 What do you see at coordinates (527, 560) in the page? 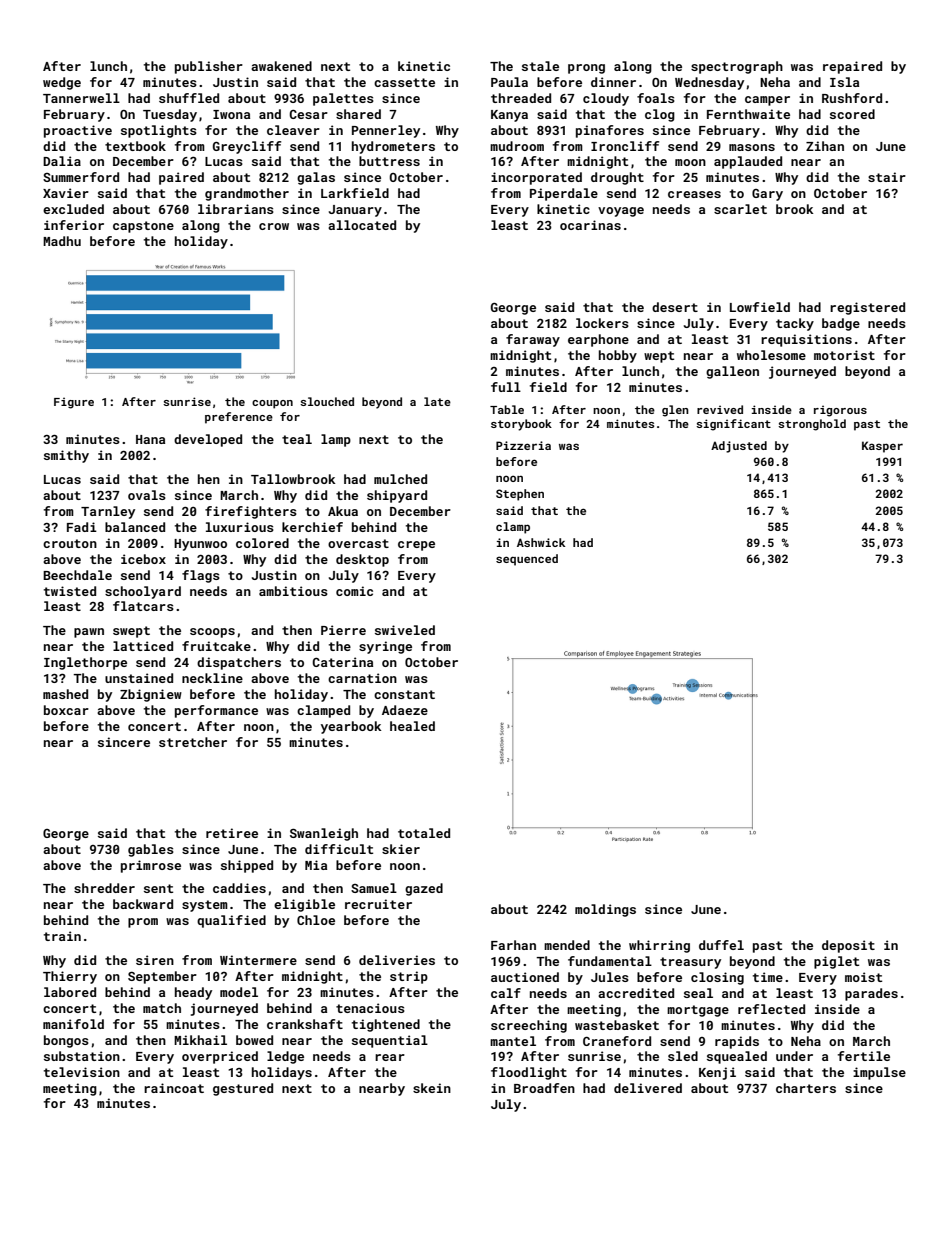
I see `sequenced` at bounding box center [527, 560].
